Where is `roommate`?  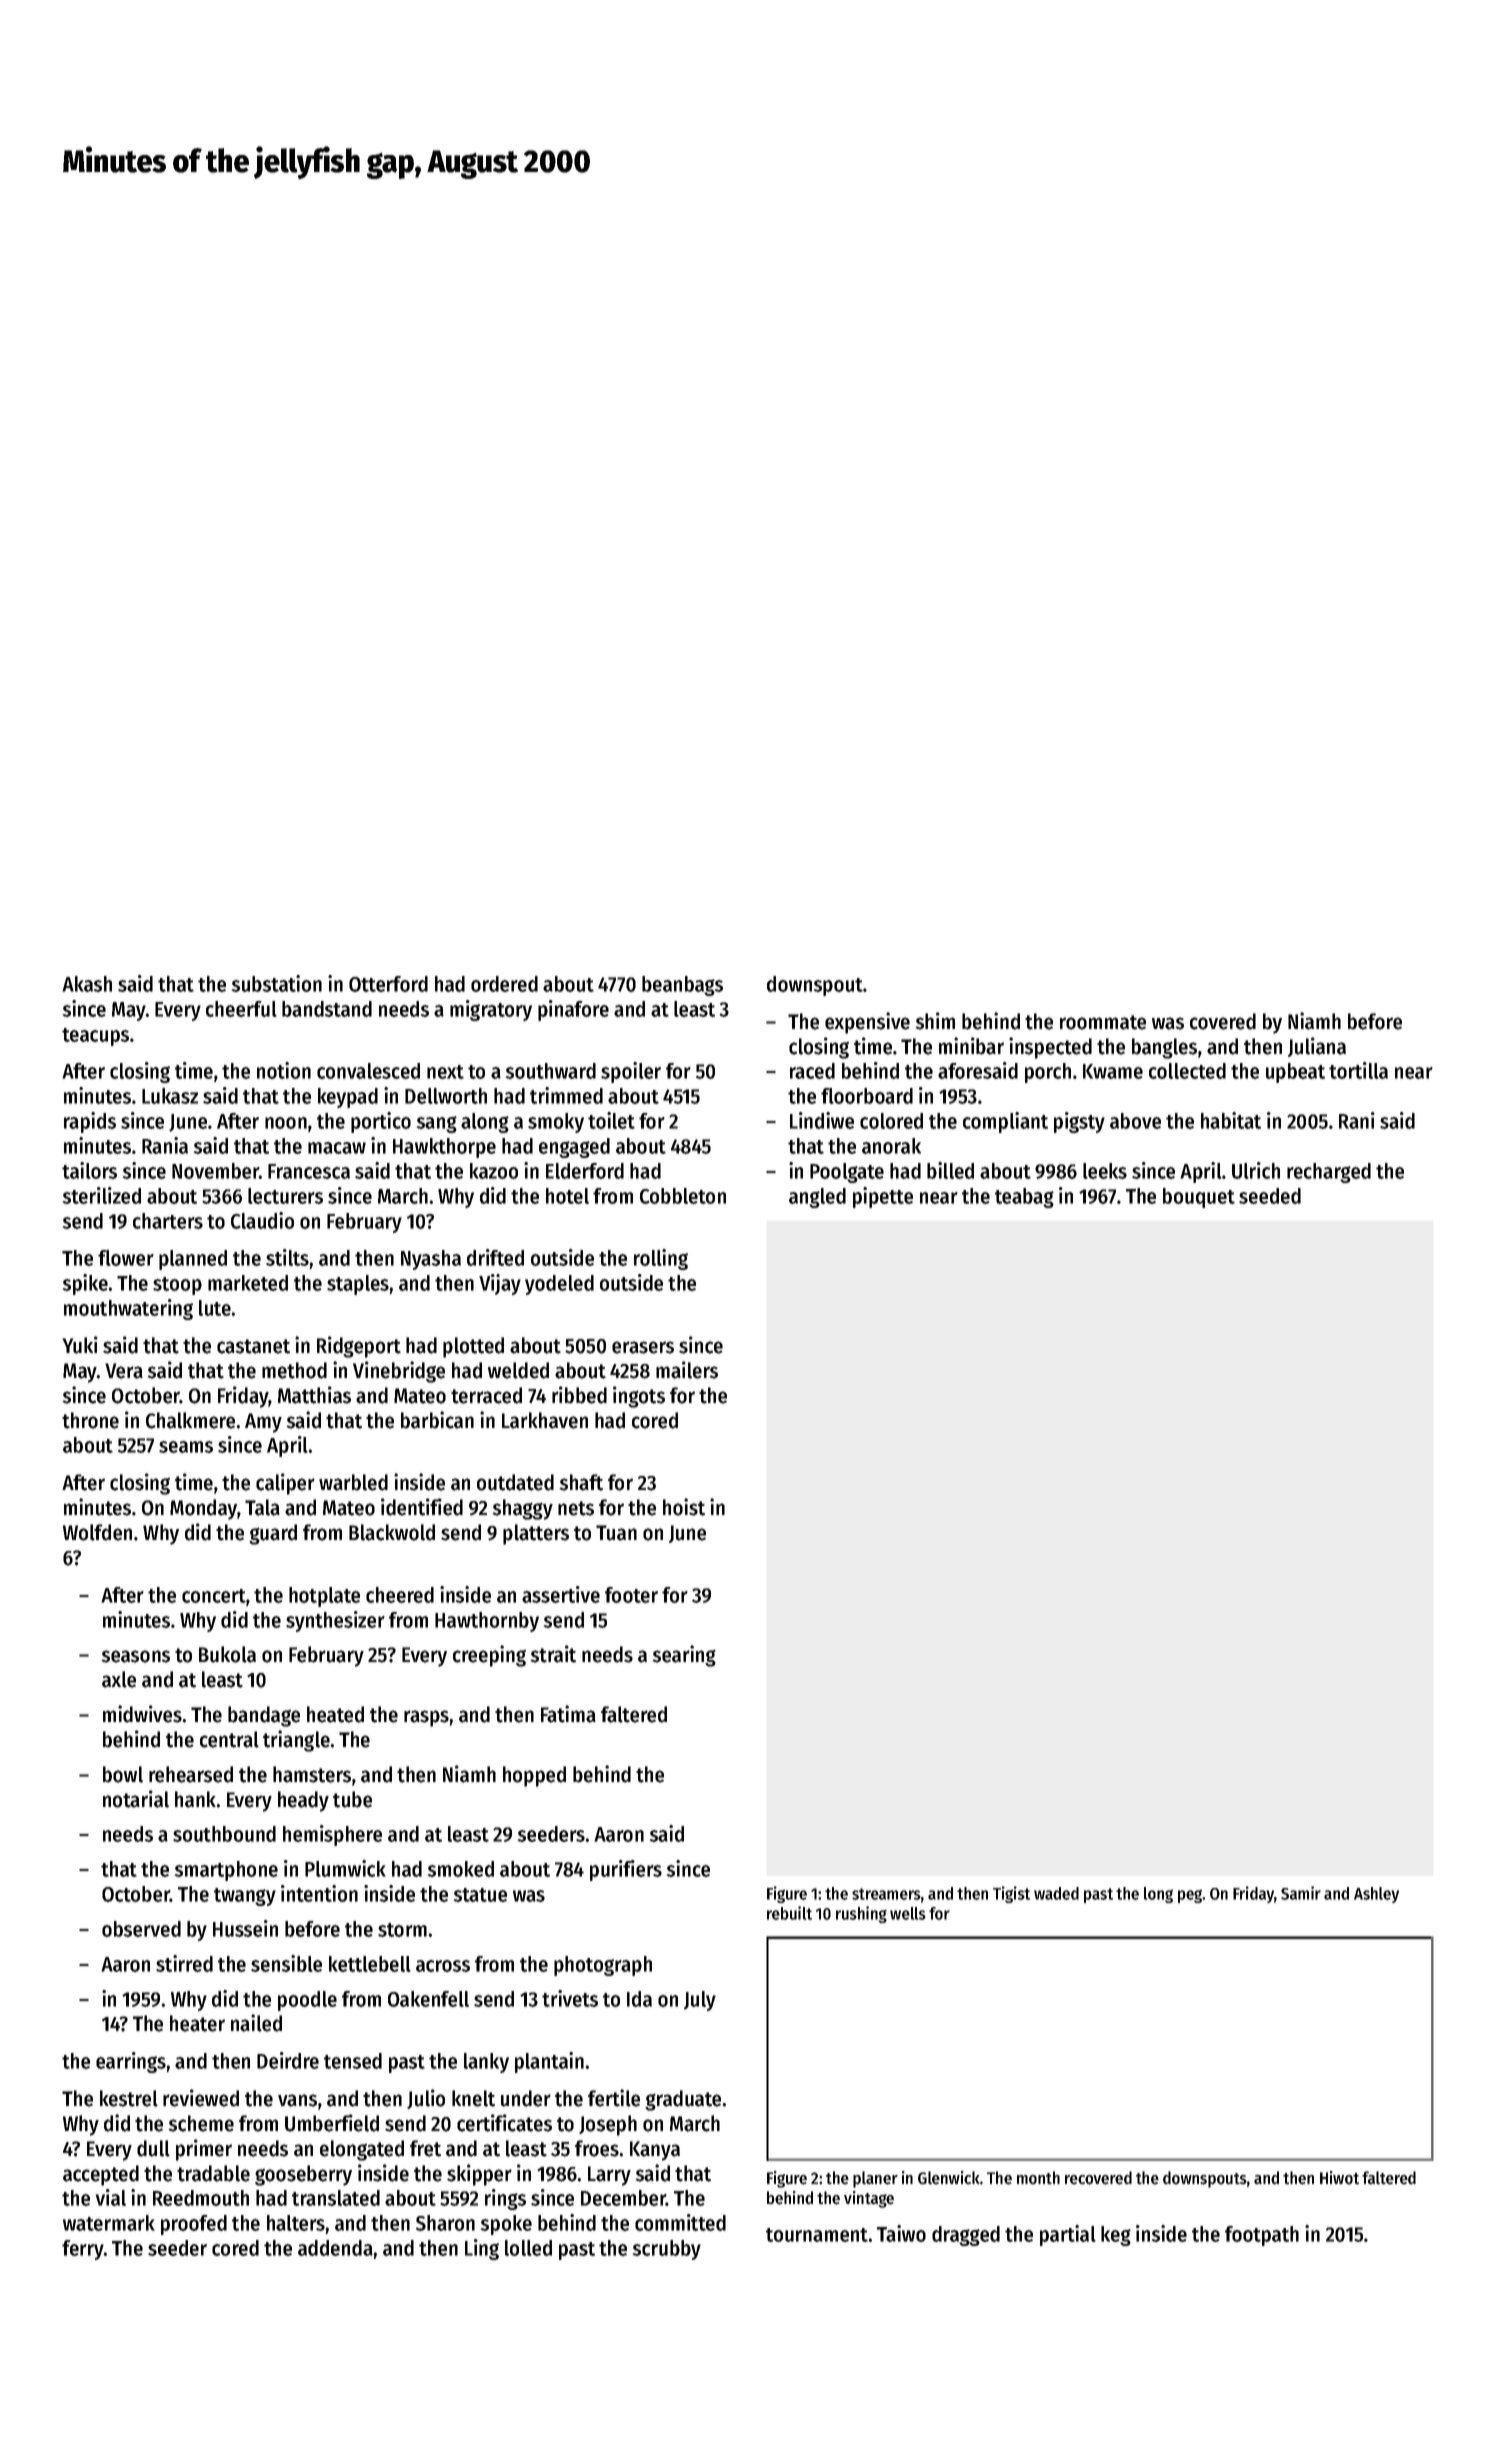 roommate is located at coordinates (1103, 1022).
